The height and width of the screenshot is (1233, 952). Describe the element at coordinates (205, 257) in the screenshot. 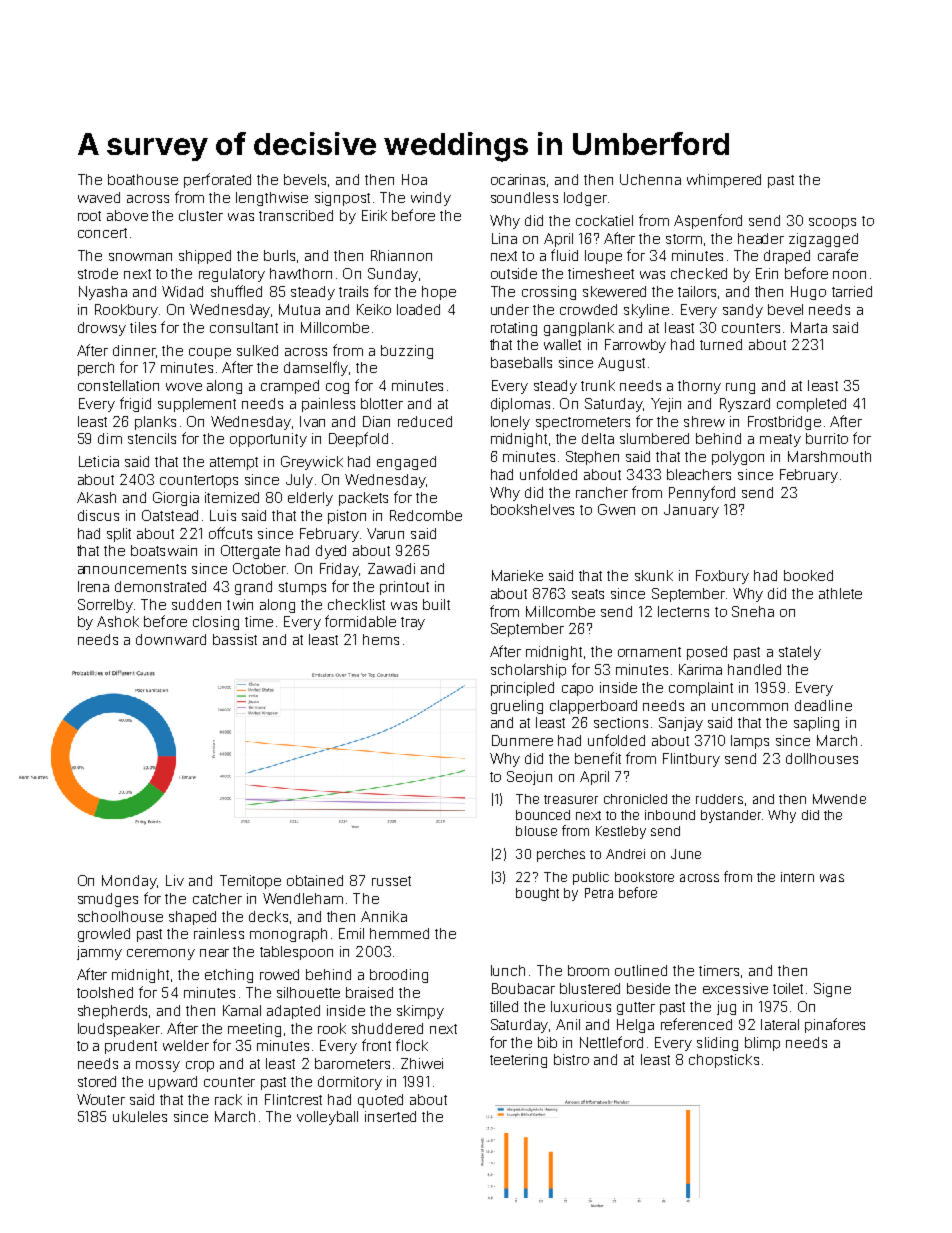

I see `shipped` at that location.
